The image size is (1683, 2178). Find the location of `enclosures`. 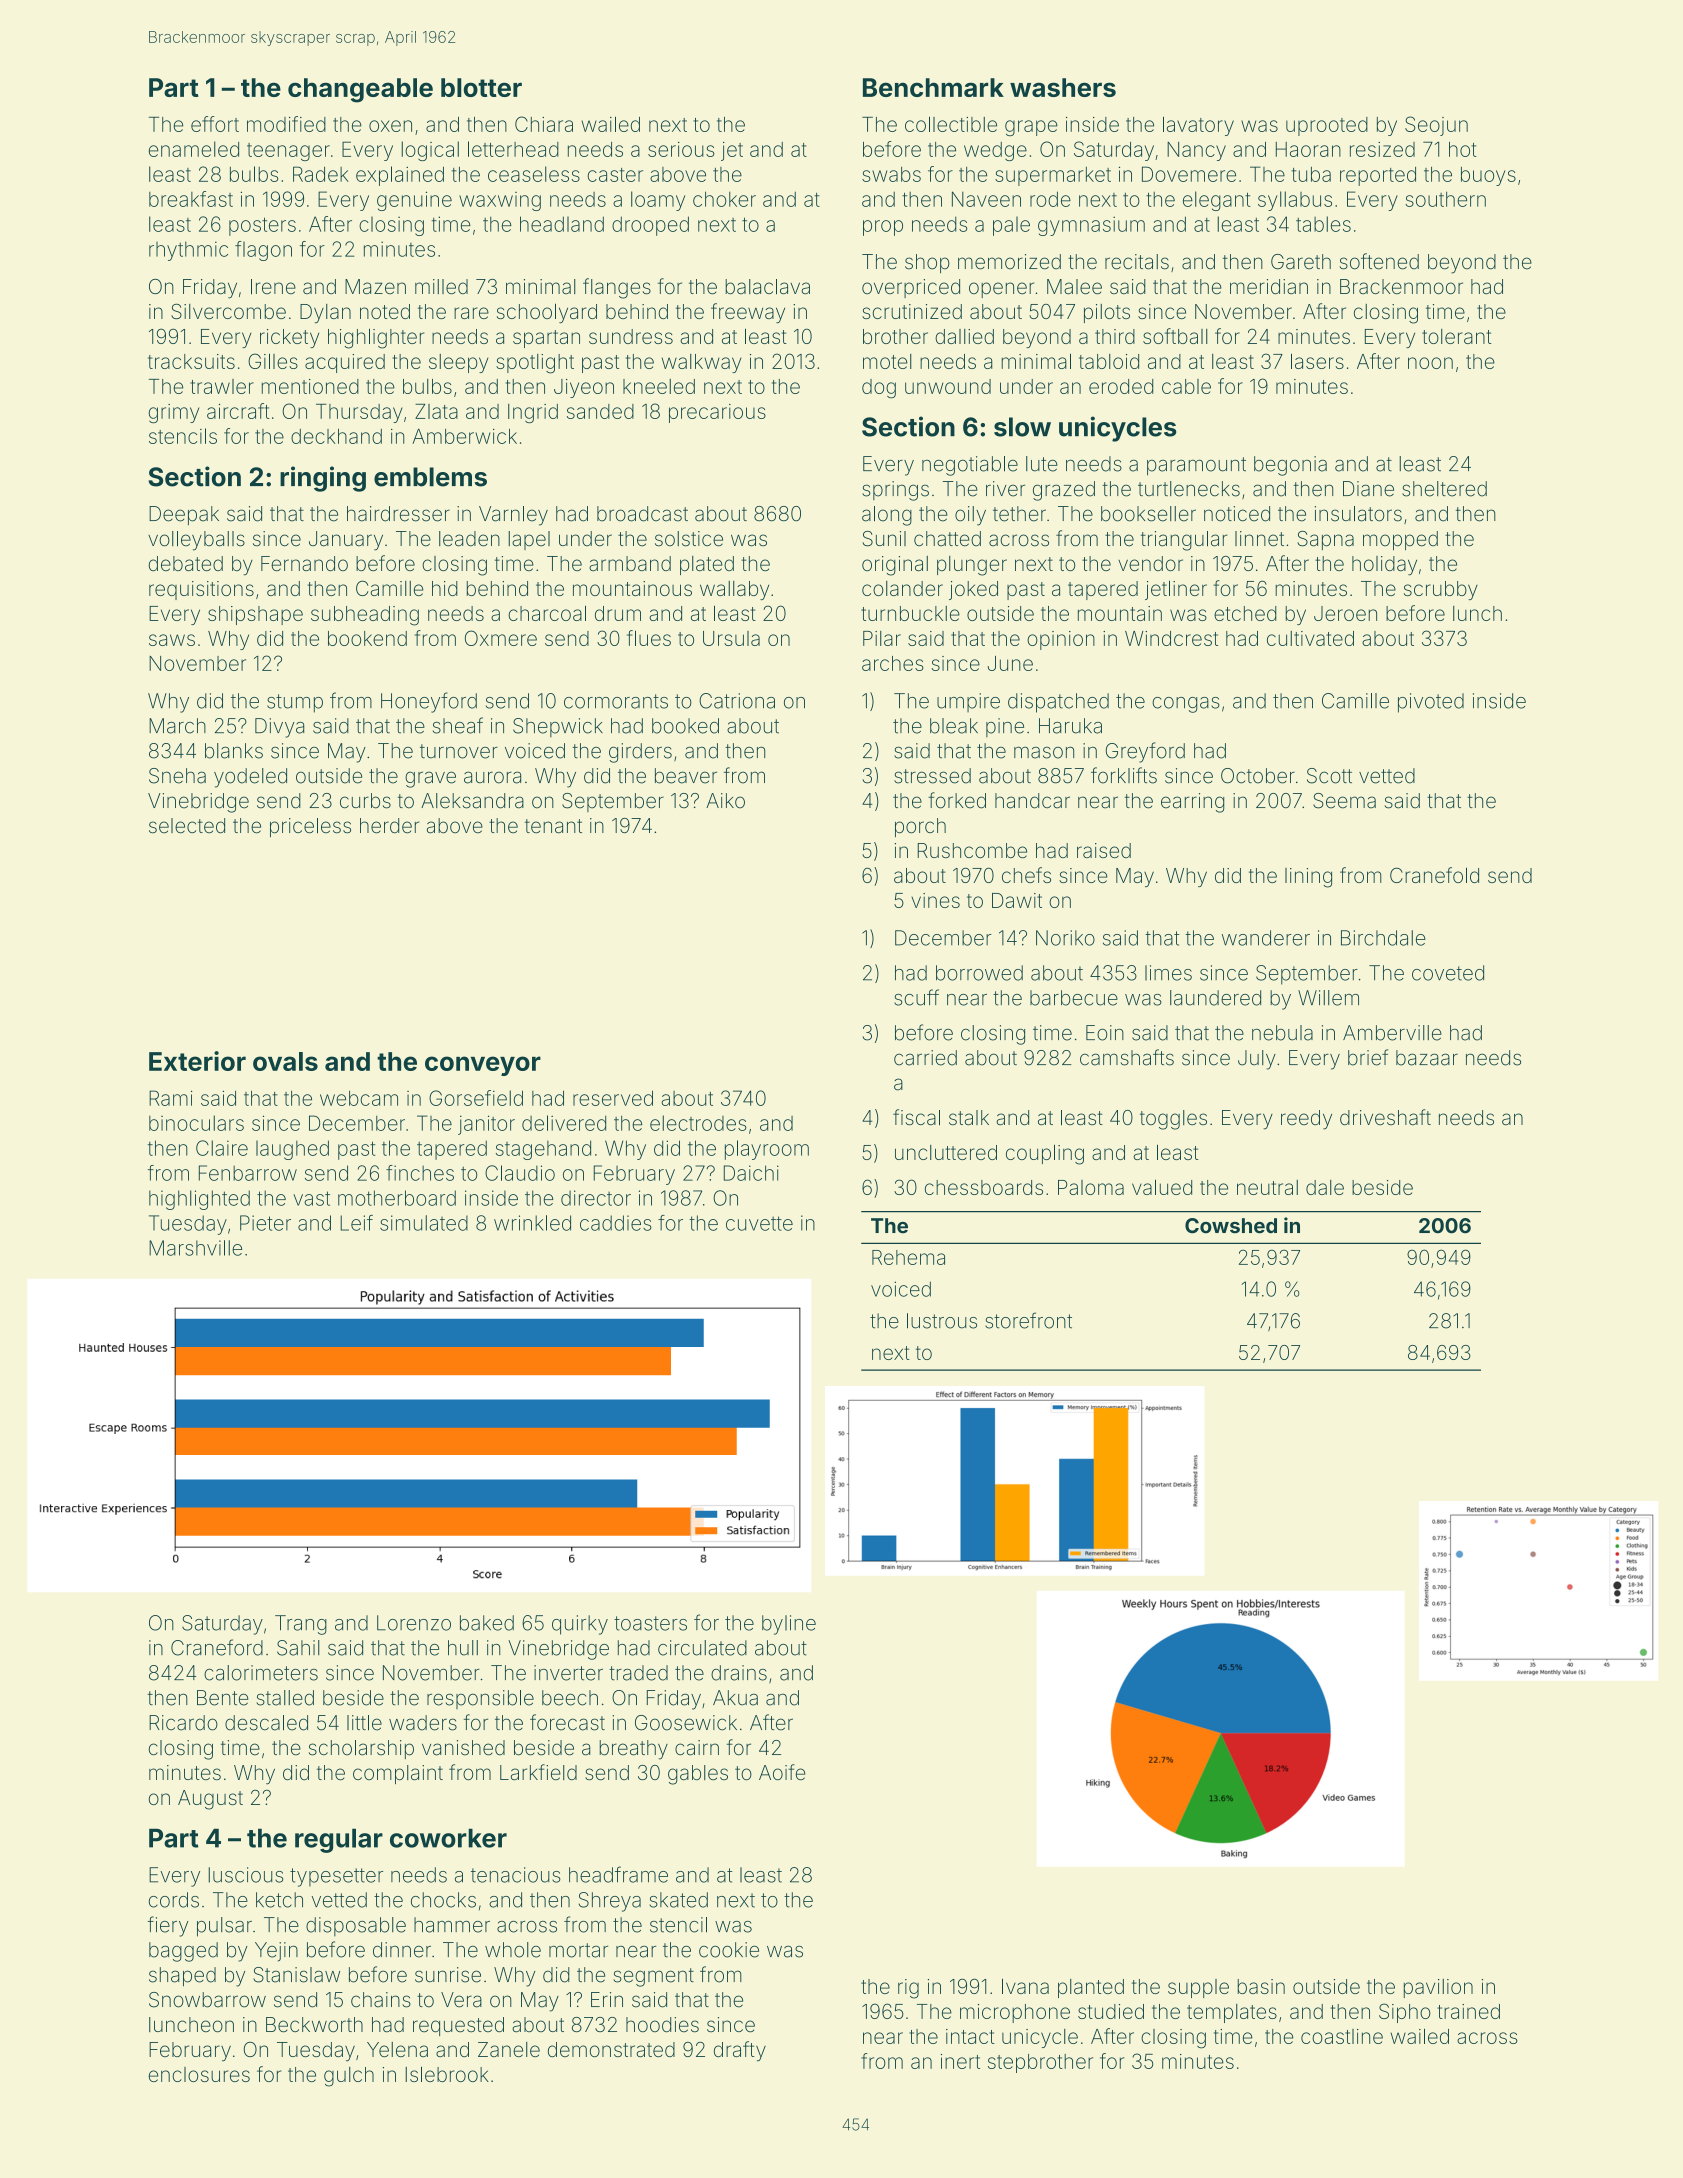

enclosures is located at coordinates (199, 2074).
